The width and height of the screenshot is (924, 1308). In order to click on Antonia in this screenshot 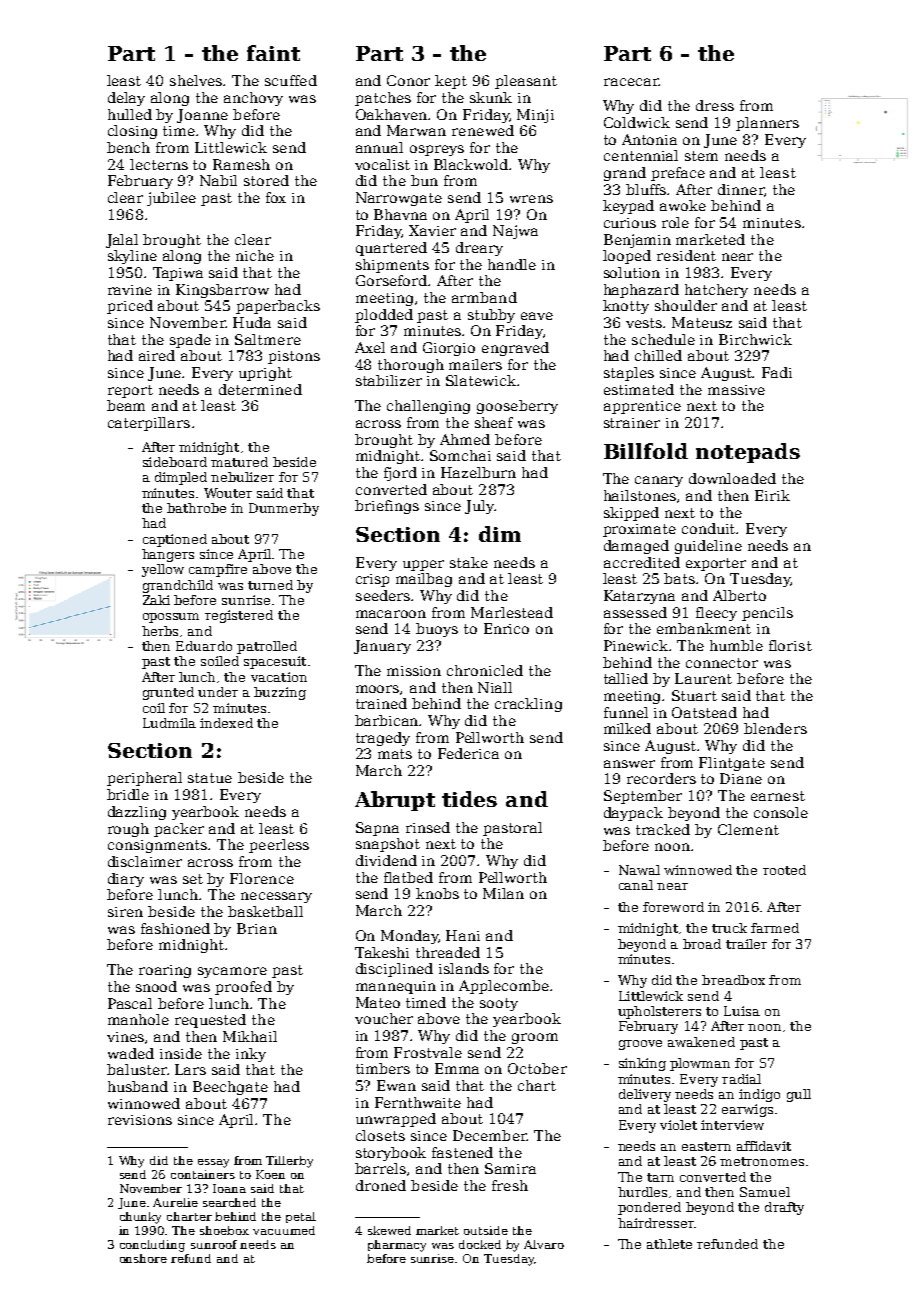, I will do `click(649, 139)`.
